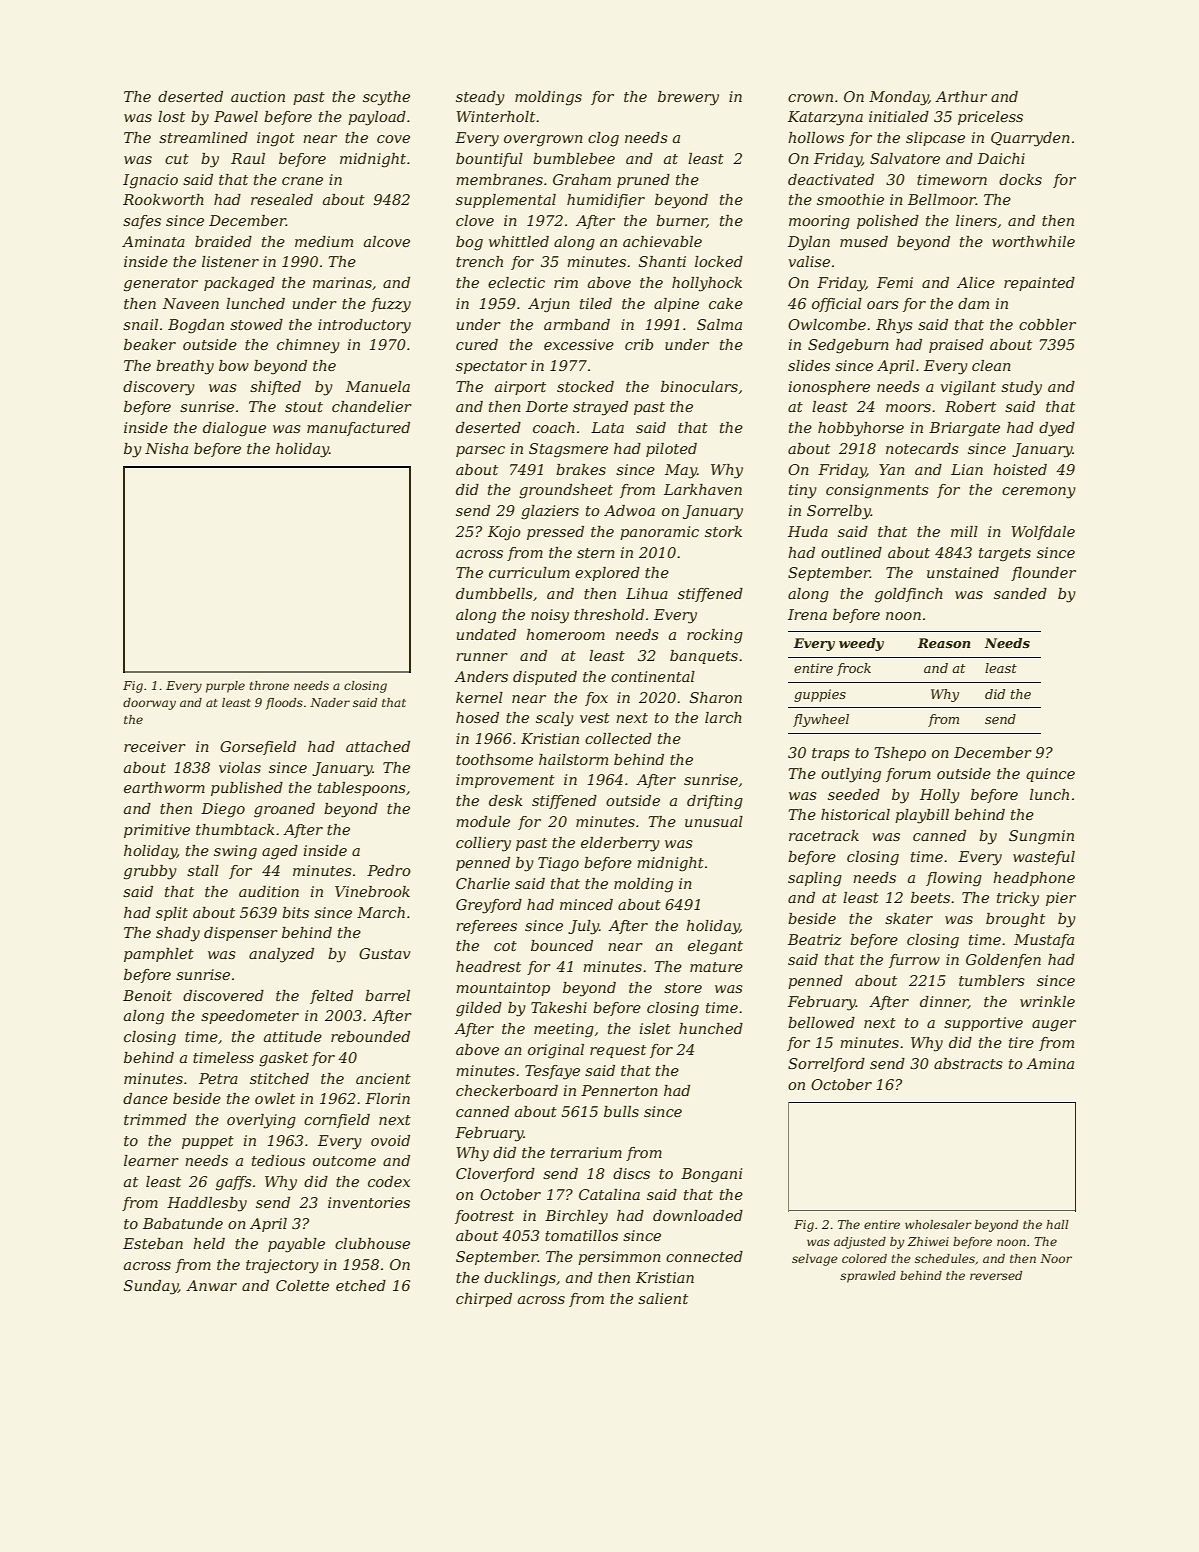 This page has width=1199, height=1552. Describe the element at coordinates (961, 96) in the page. I see `Arthur` at that location.
